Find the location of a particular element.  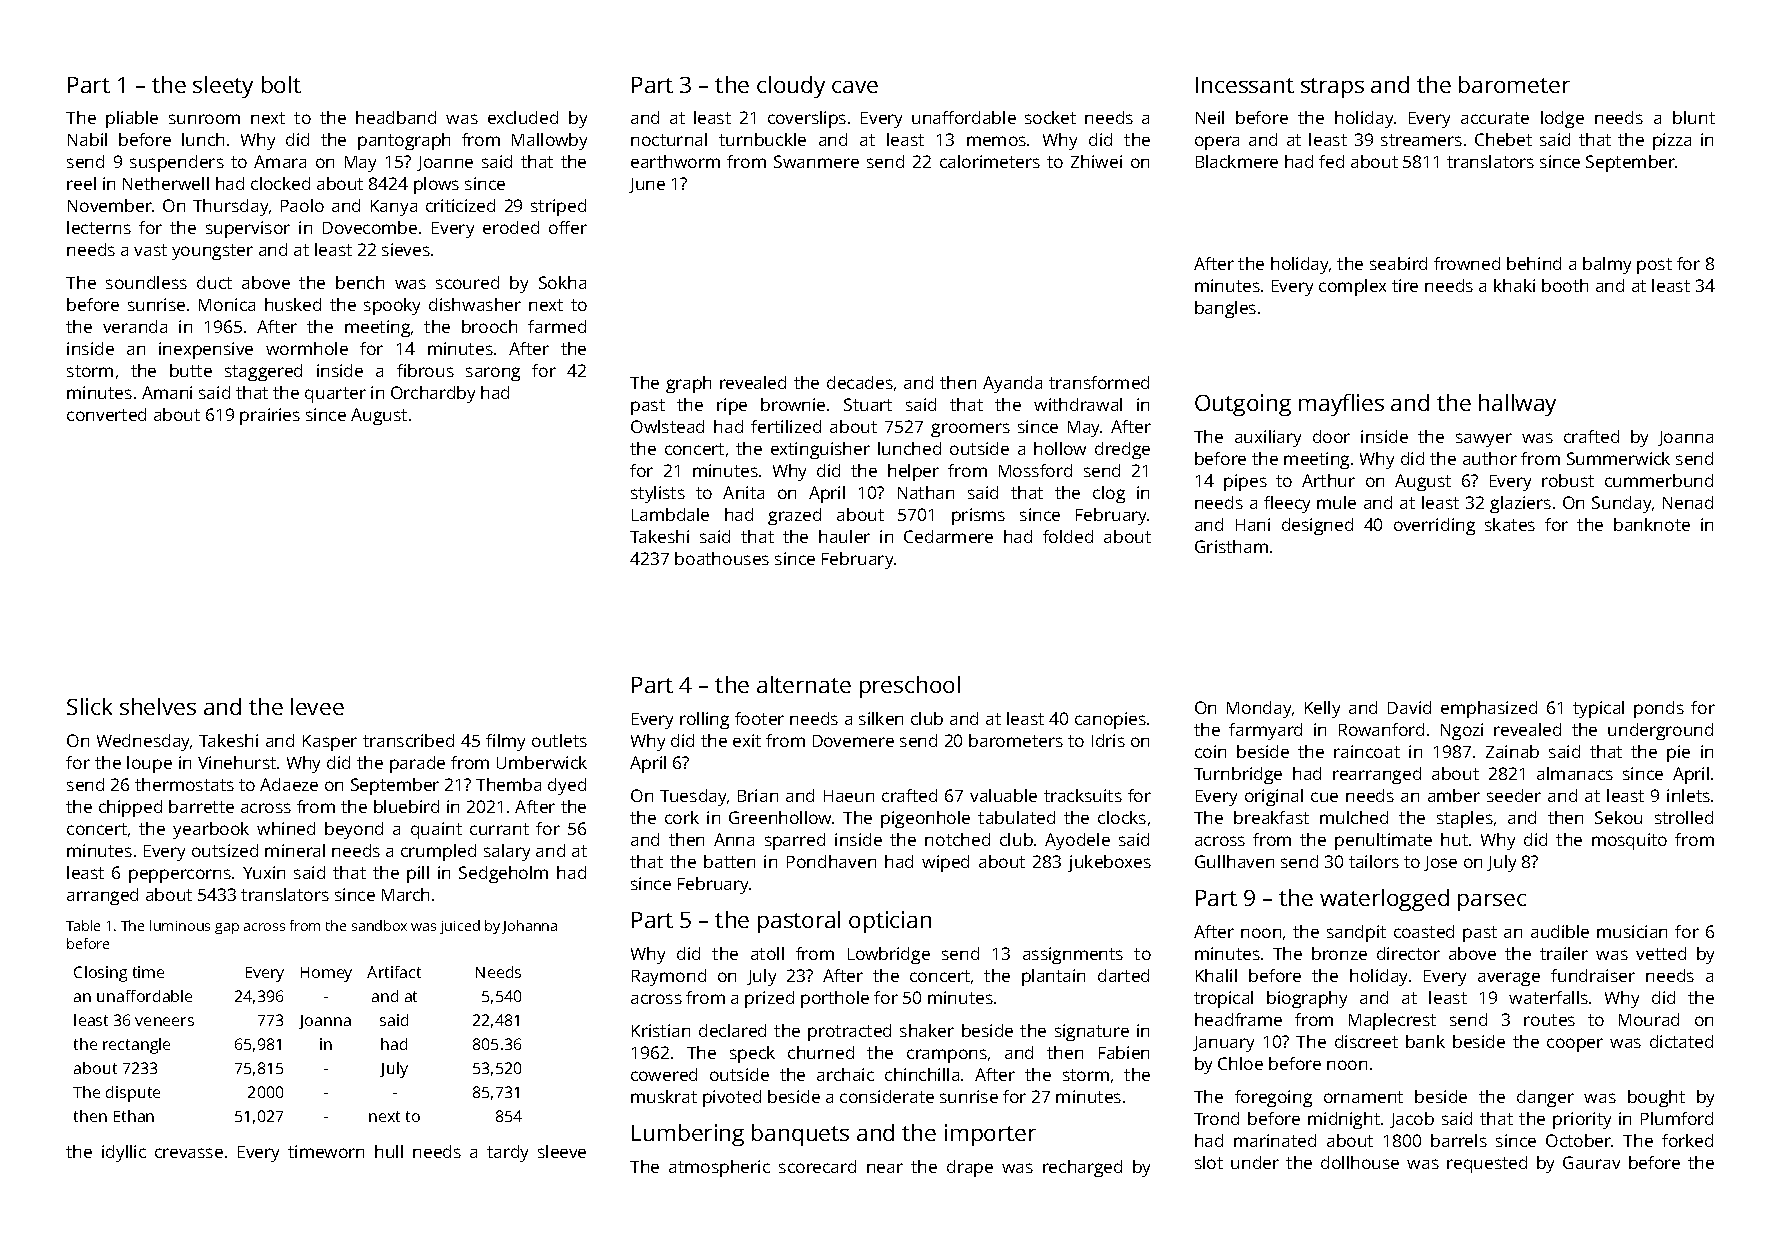

straps is located at coordinates (1332, 88).
